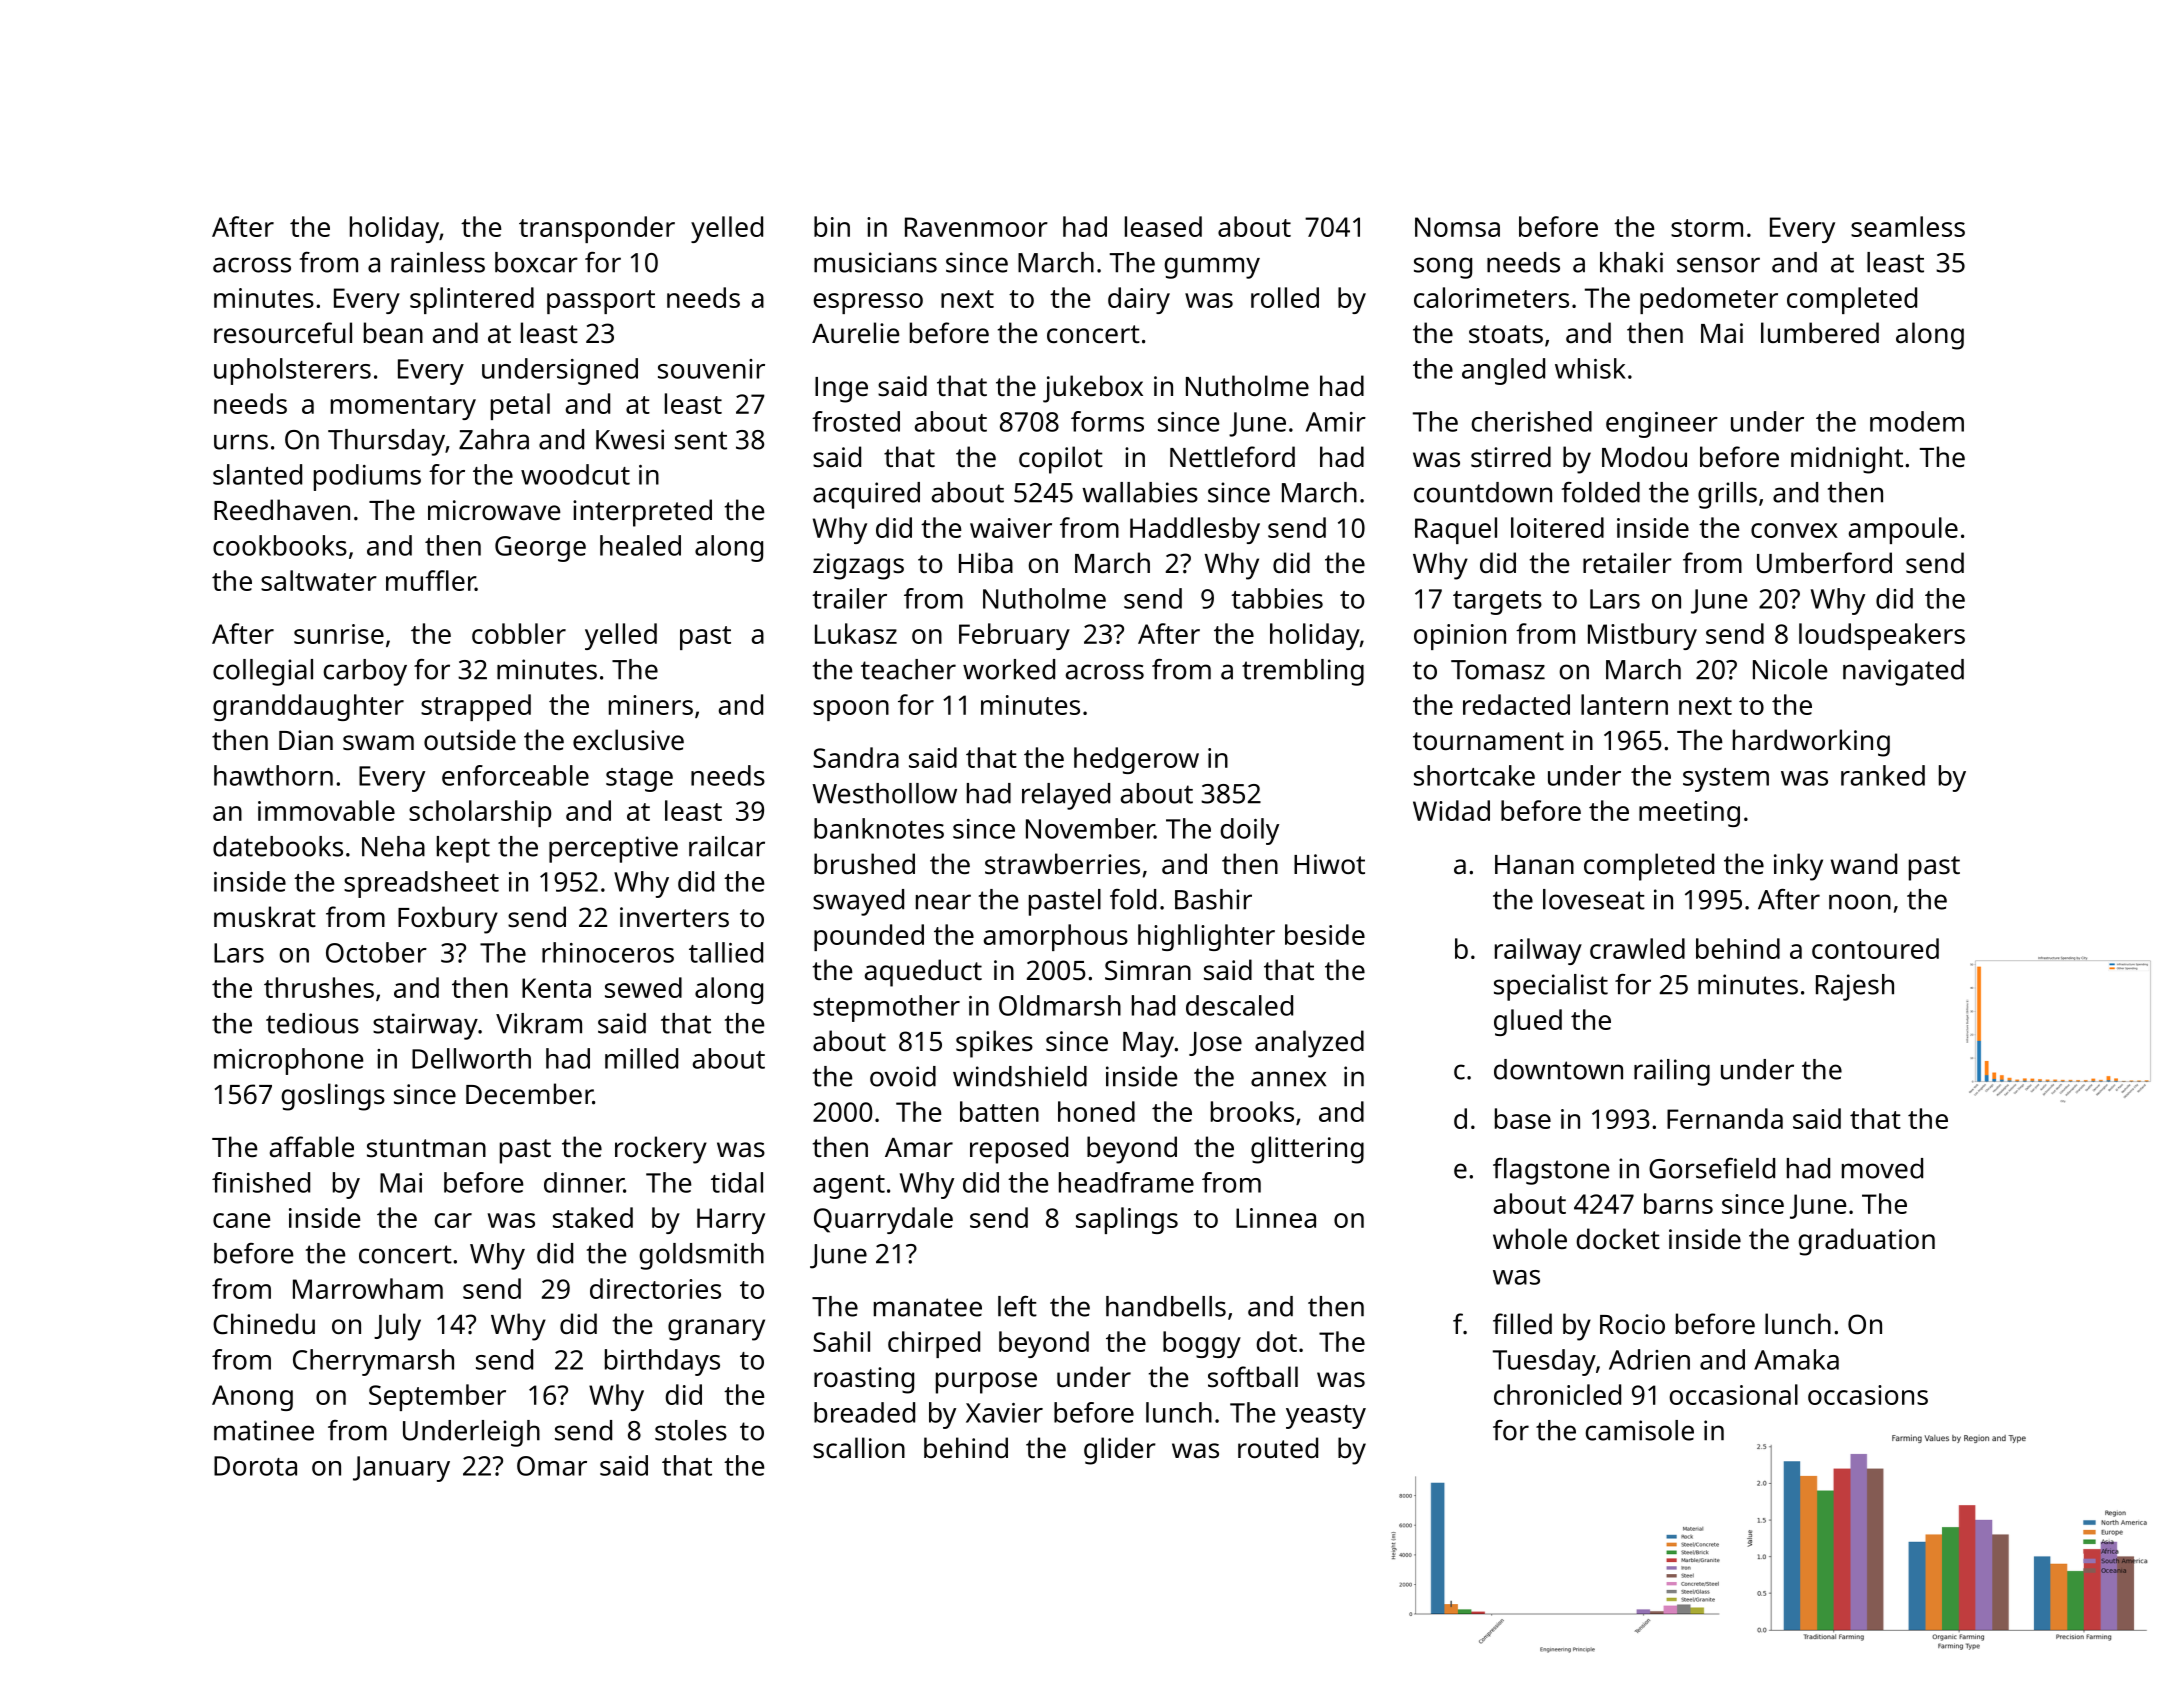 This screenshot has width=2178, height=1683. Describe the element at coordinates (655, 1288) in the screenshot. I see `directories` at that location.
